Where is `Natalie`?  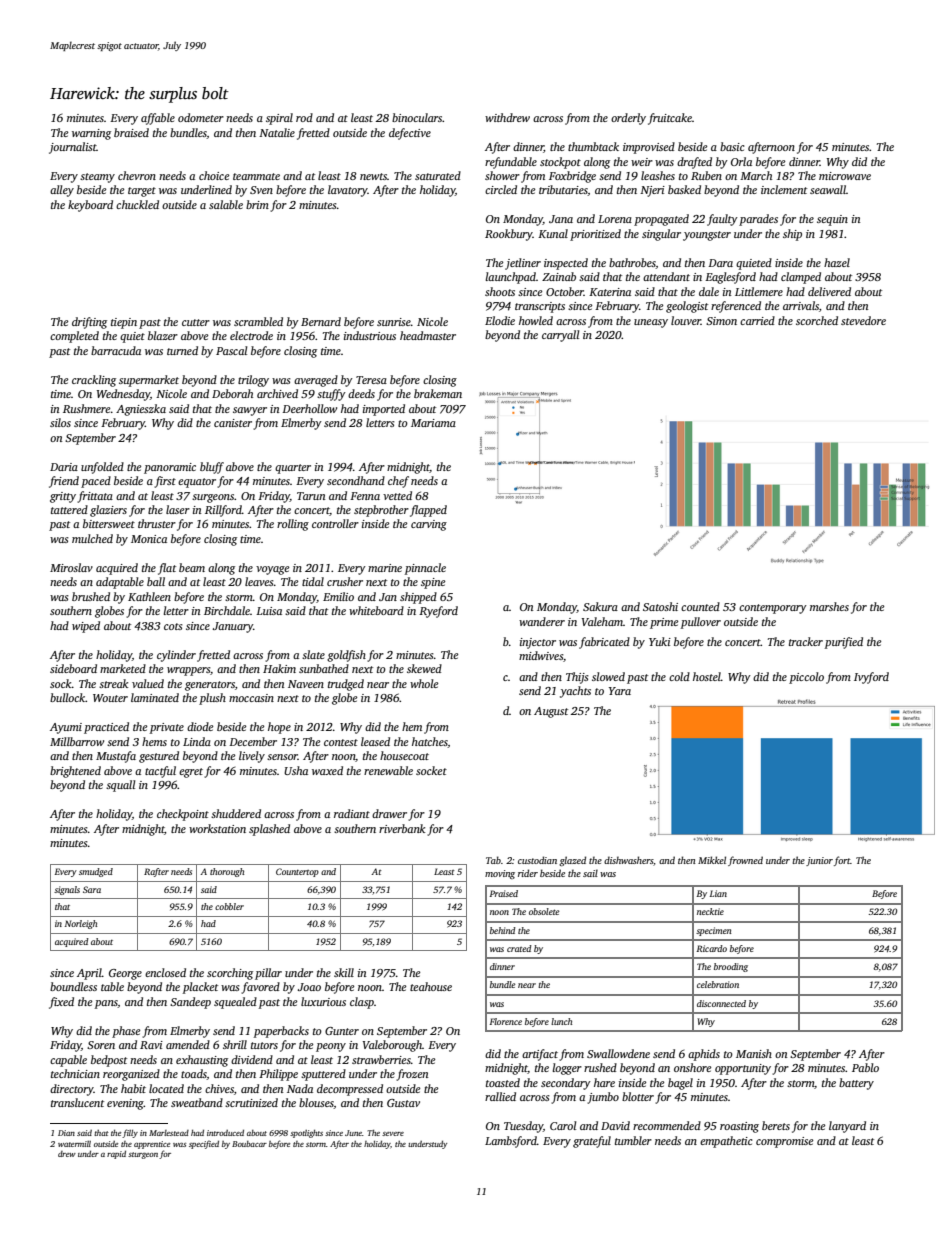
Natalie is located at coordinates (277, 132).
